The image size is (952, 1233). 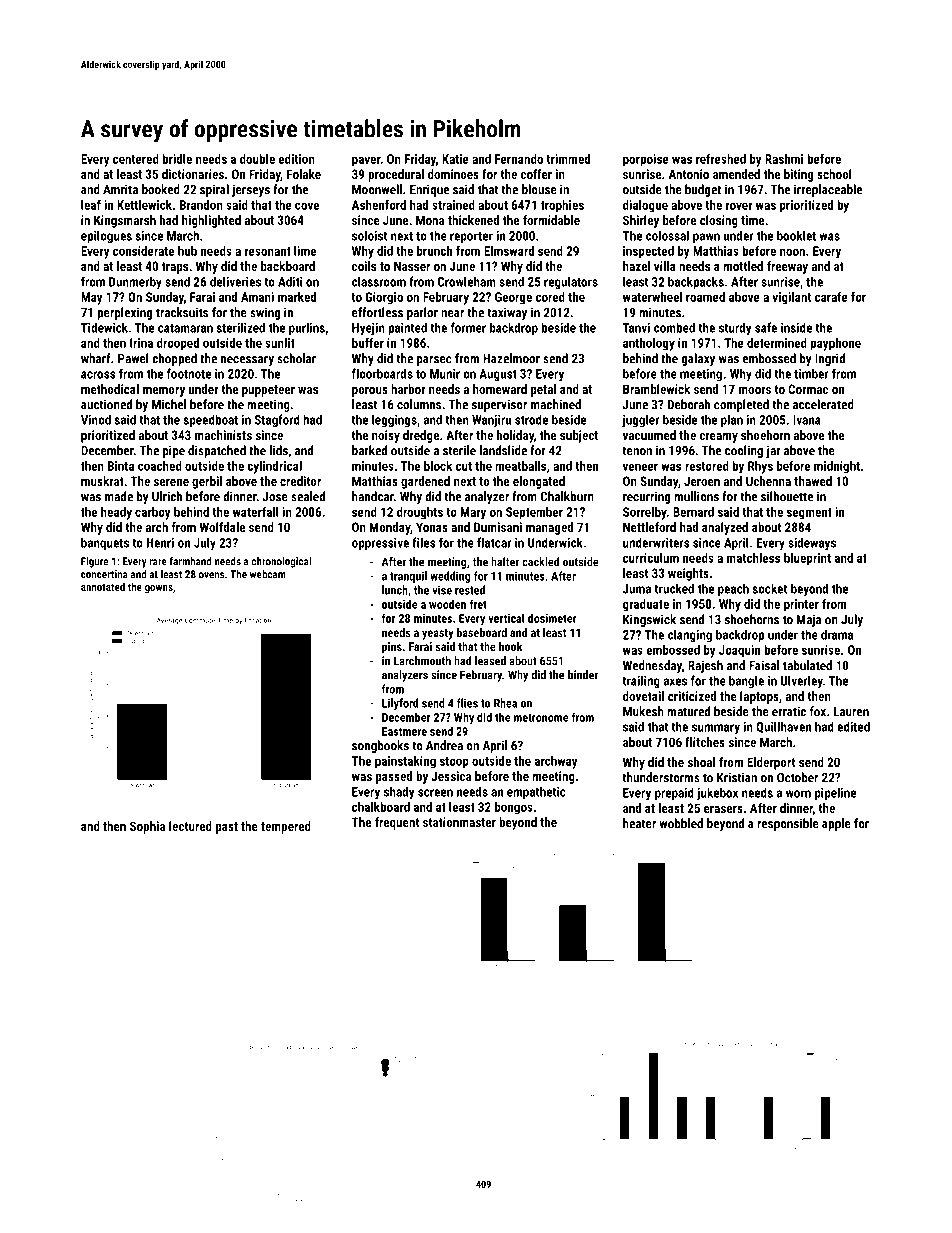 I want to click on hub, so click(x=187, y=251).
